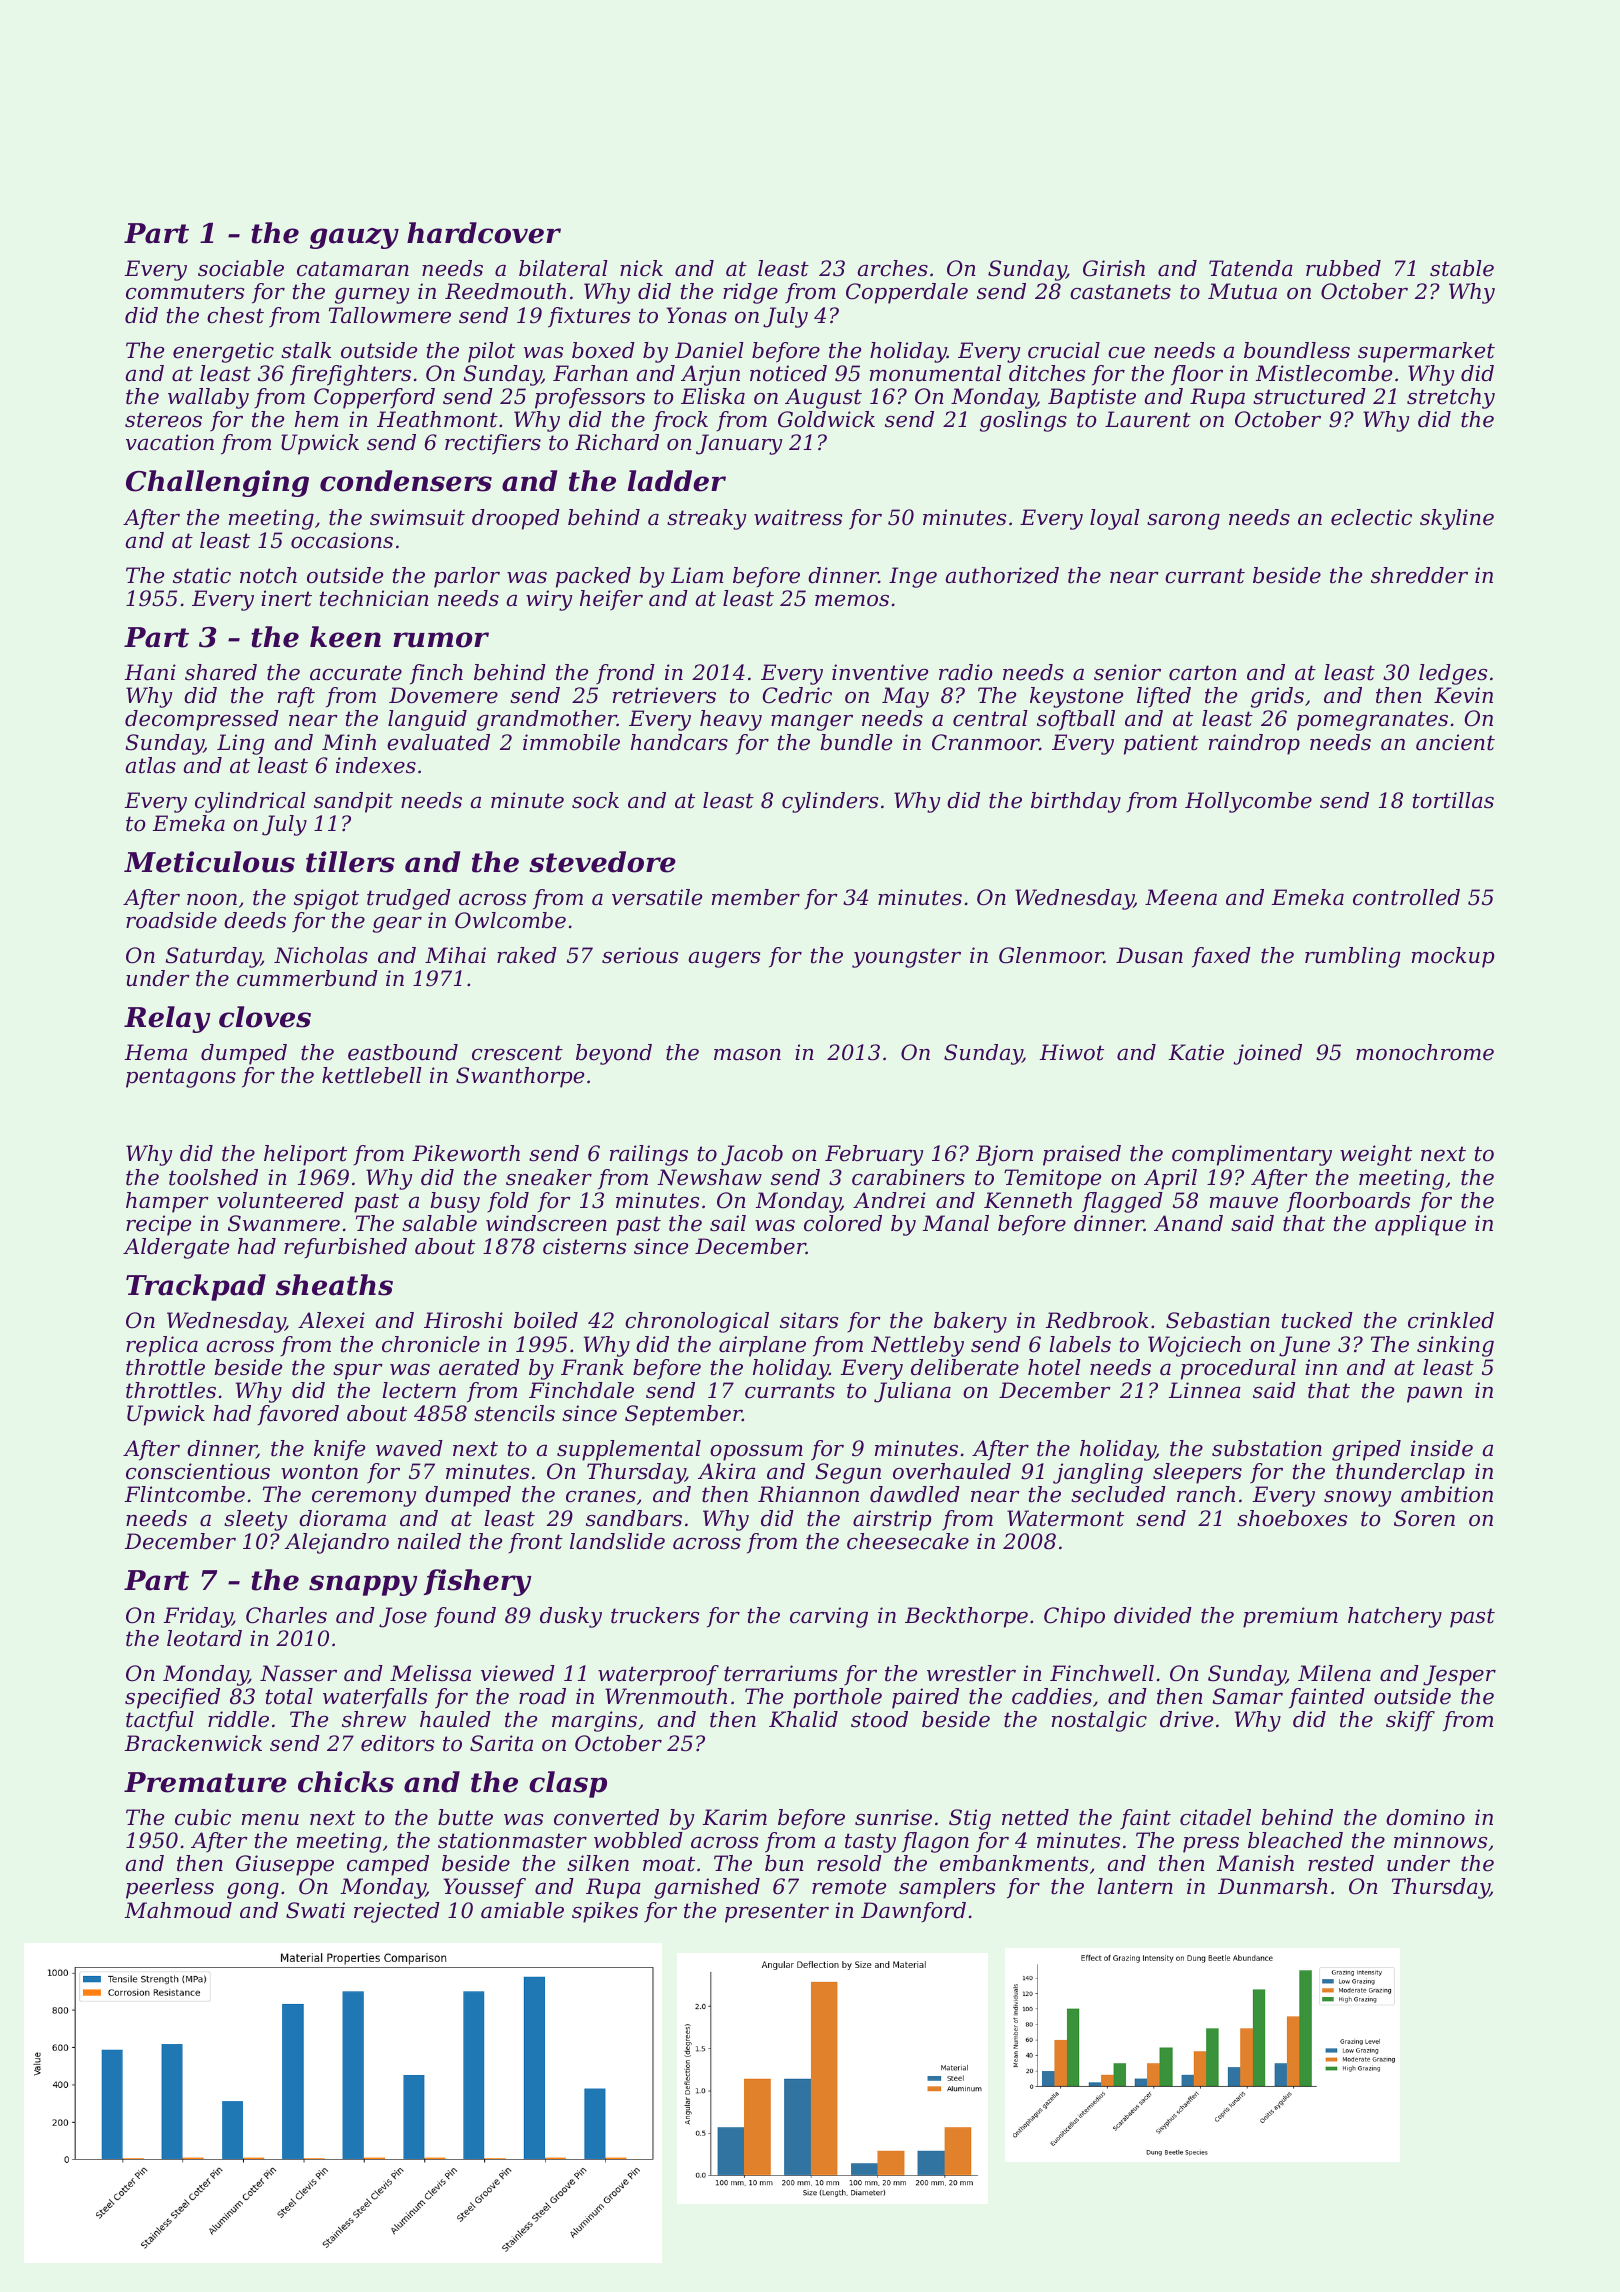  I want to click on divided, so click(1153, 1615).
